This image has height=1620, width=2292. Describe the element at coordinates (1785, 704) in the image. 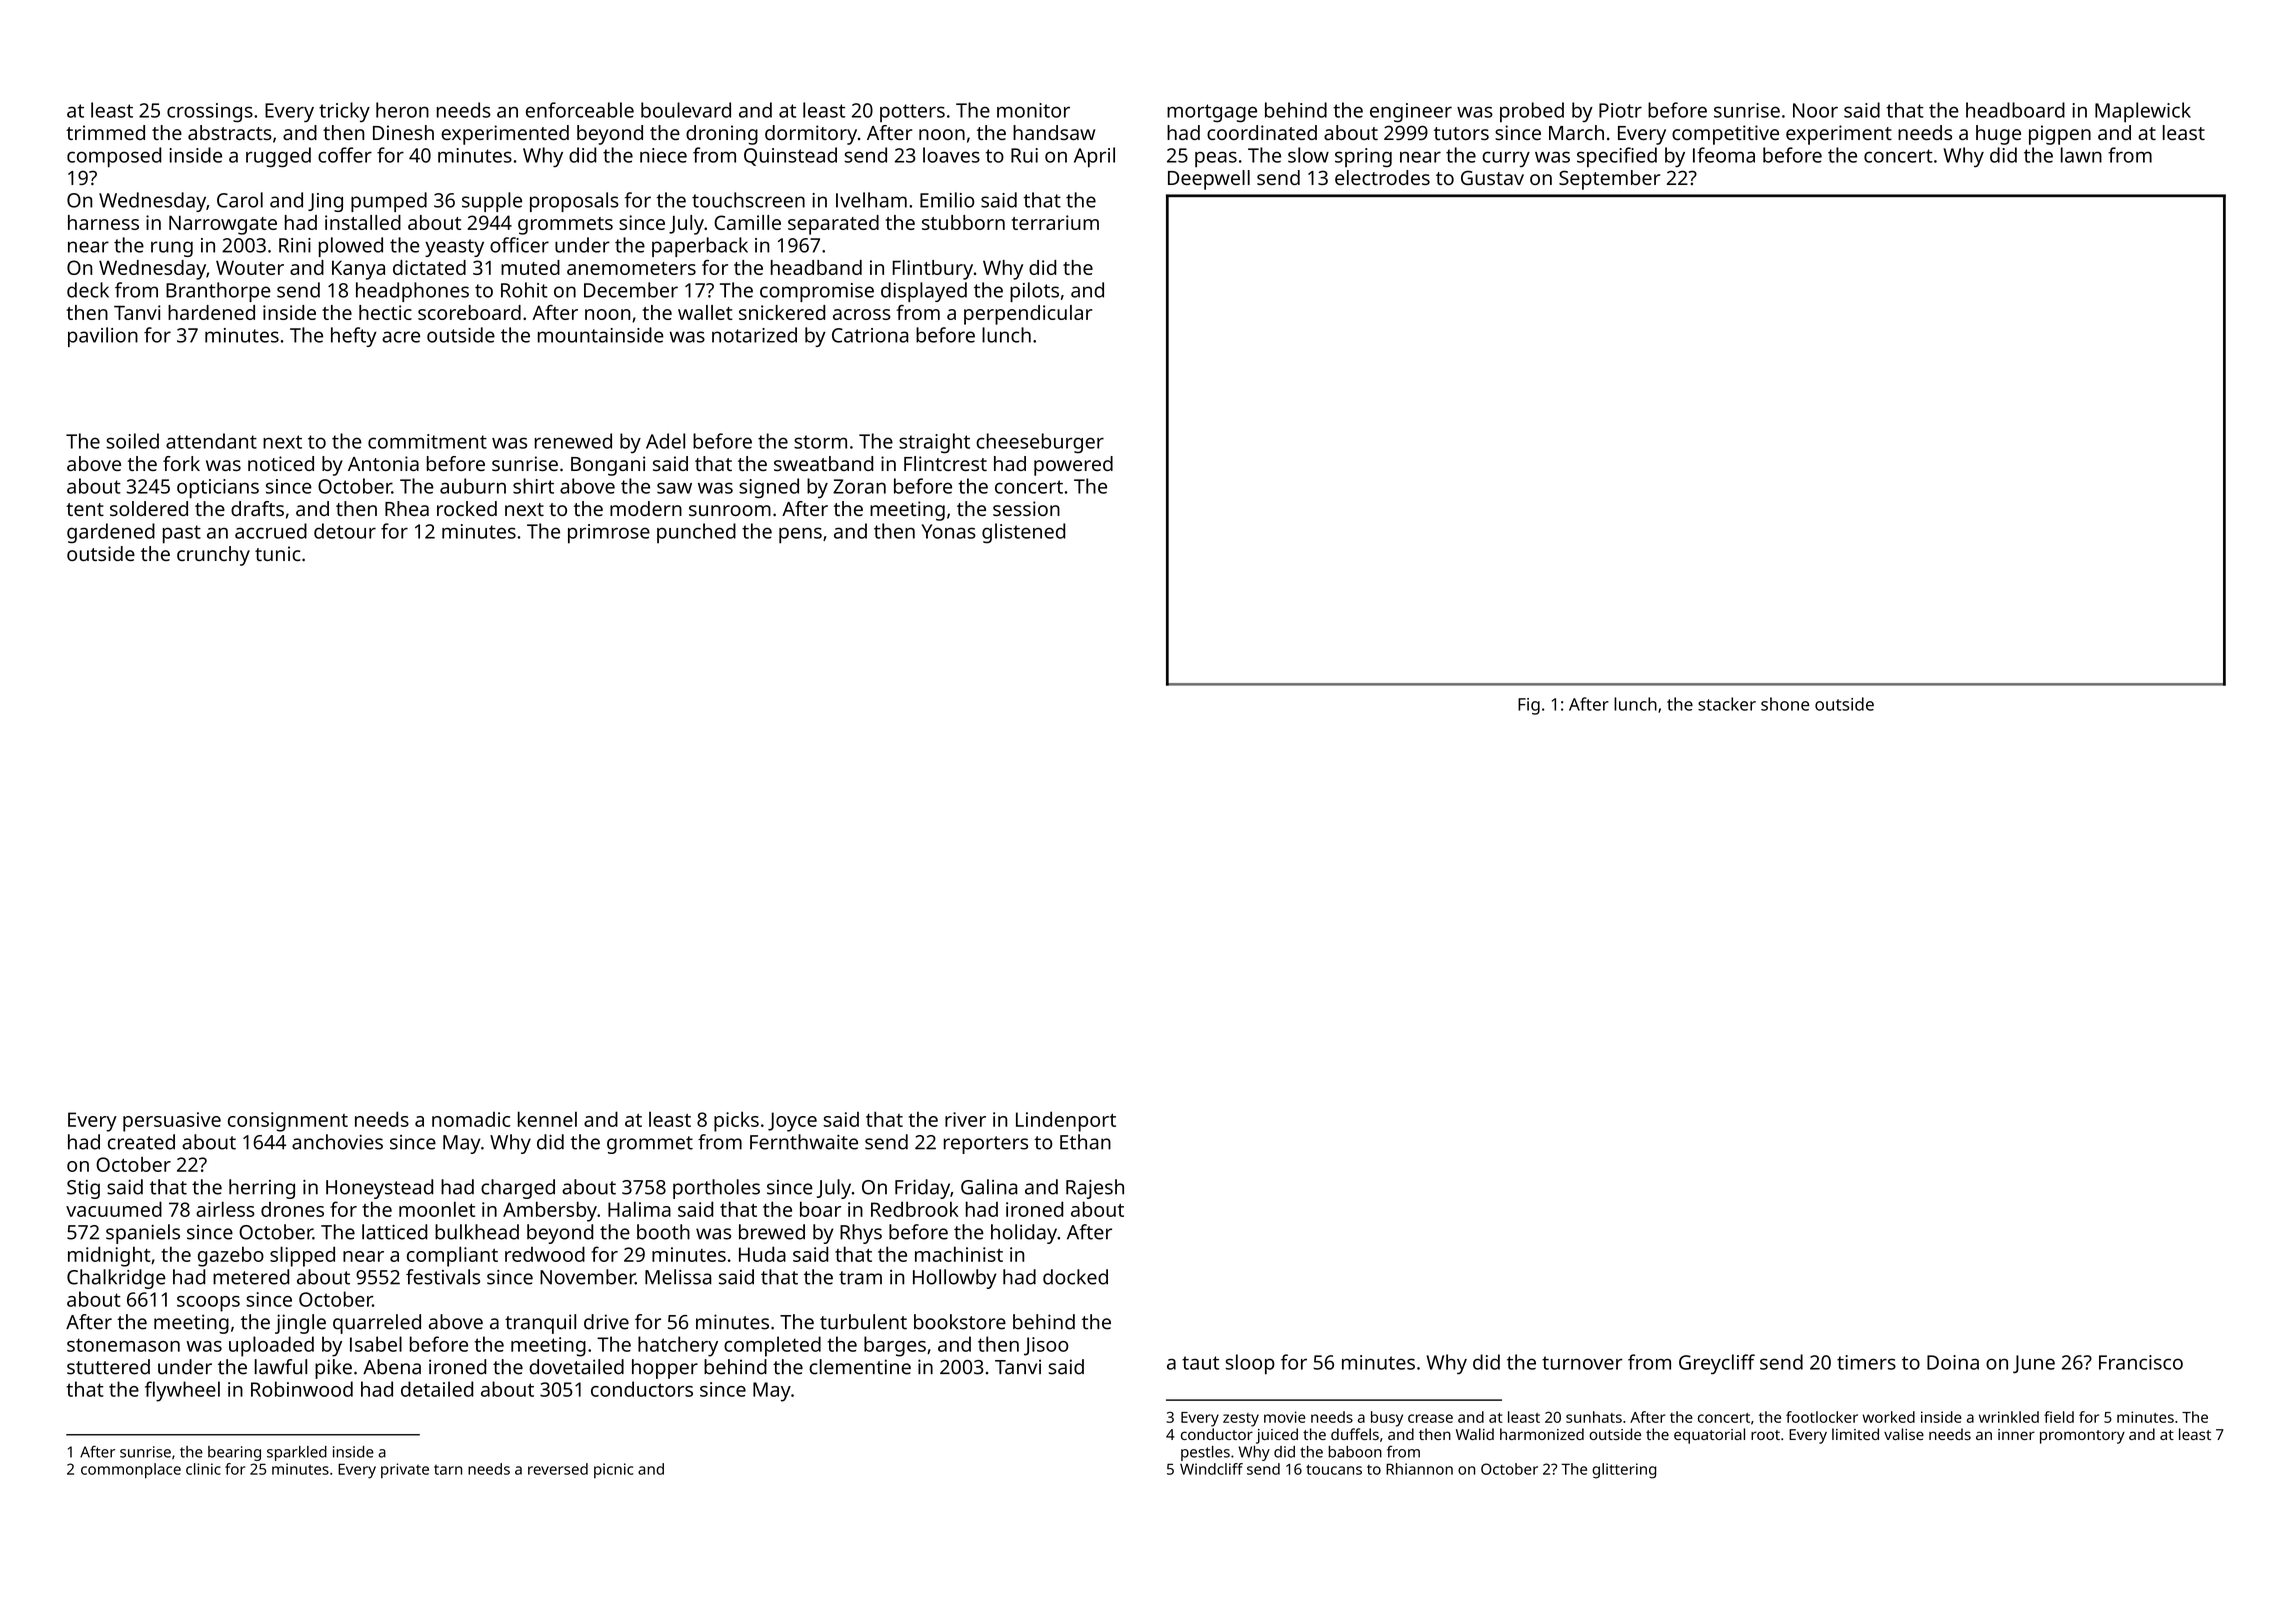

I see `shone` at that location.
